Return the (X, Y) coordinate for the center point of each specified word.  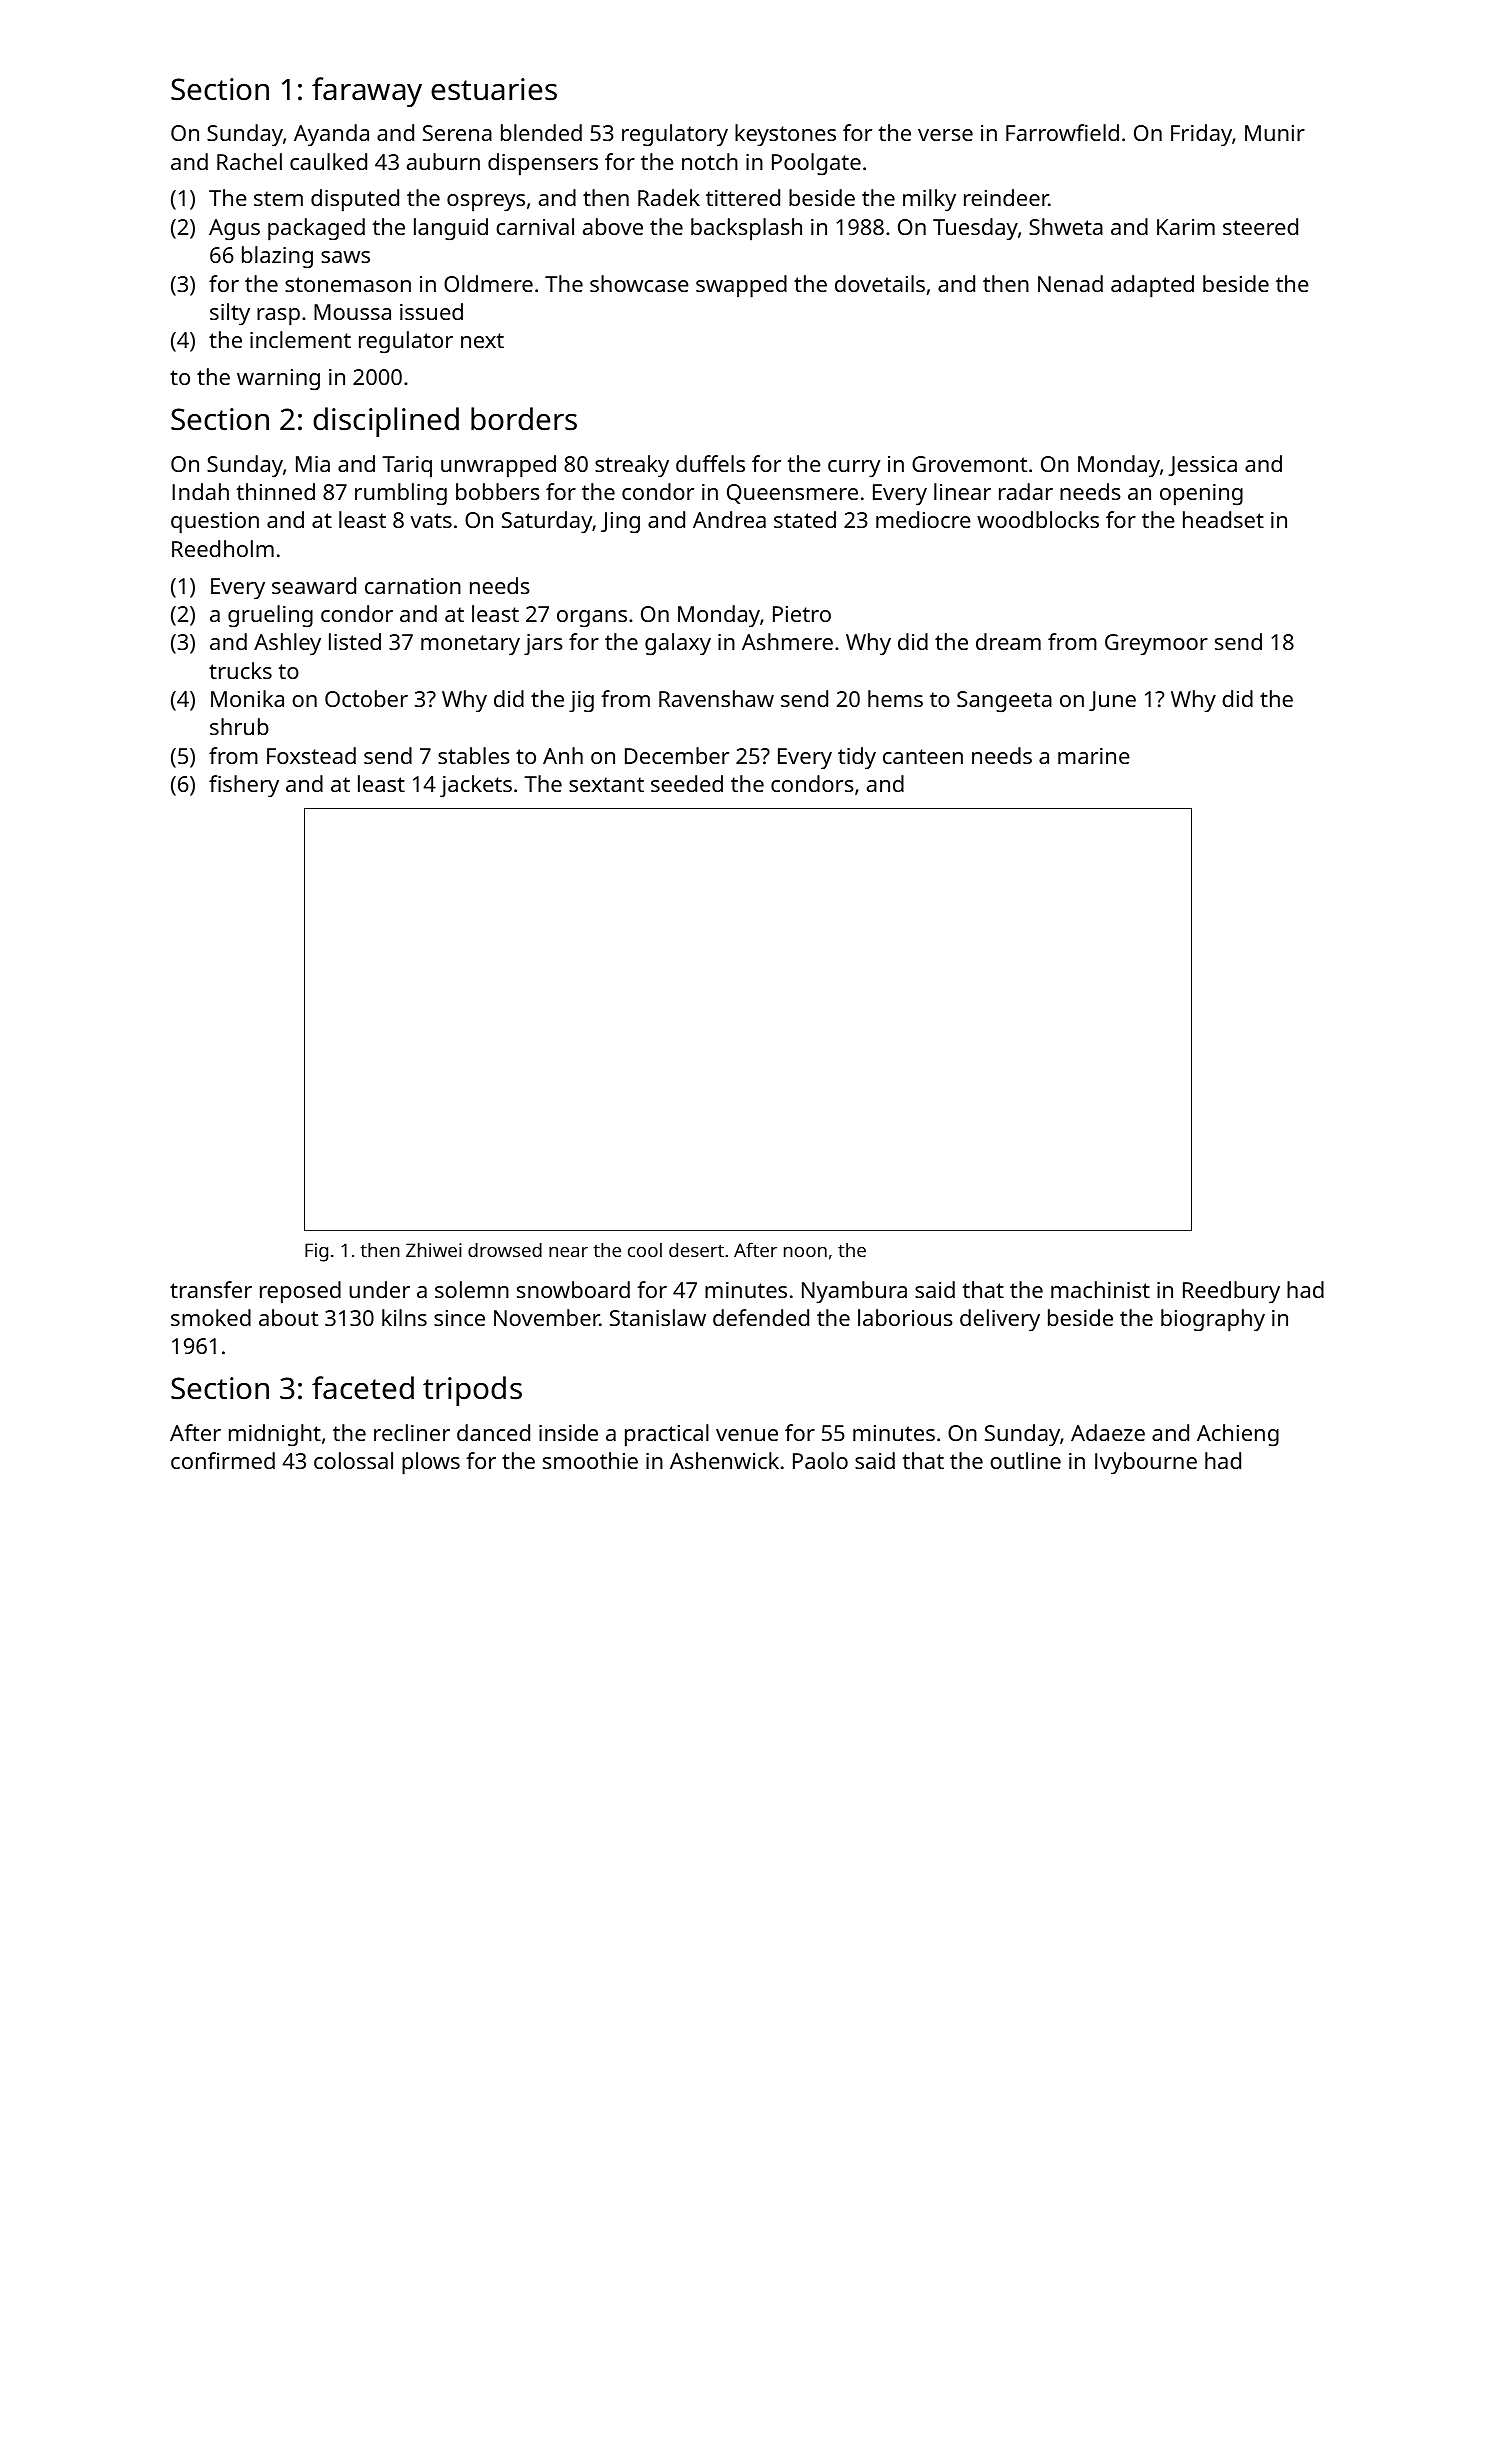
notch (710, 161)
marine (1094, 756)
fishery (244, 786)
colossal (353, 1460)
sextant (606, 784)
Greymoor (1156, 644)
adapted (1152, 286)
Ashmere (787, 641)
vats (431, 520)
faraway (367, 92)
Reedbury (1231, 1292)
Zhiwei (434, 1250)
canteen (923, 756)
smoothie (590, 1460)
